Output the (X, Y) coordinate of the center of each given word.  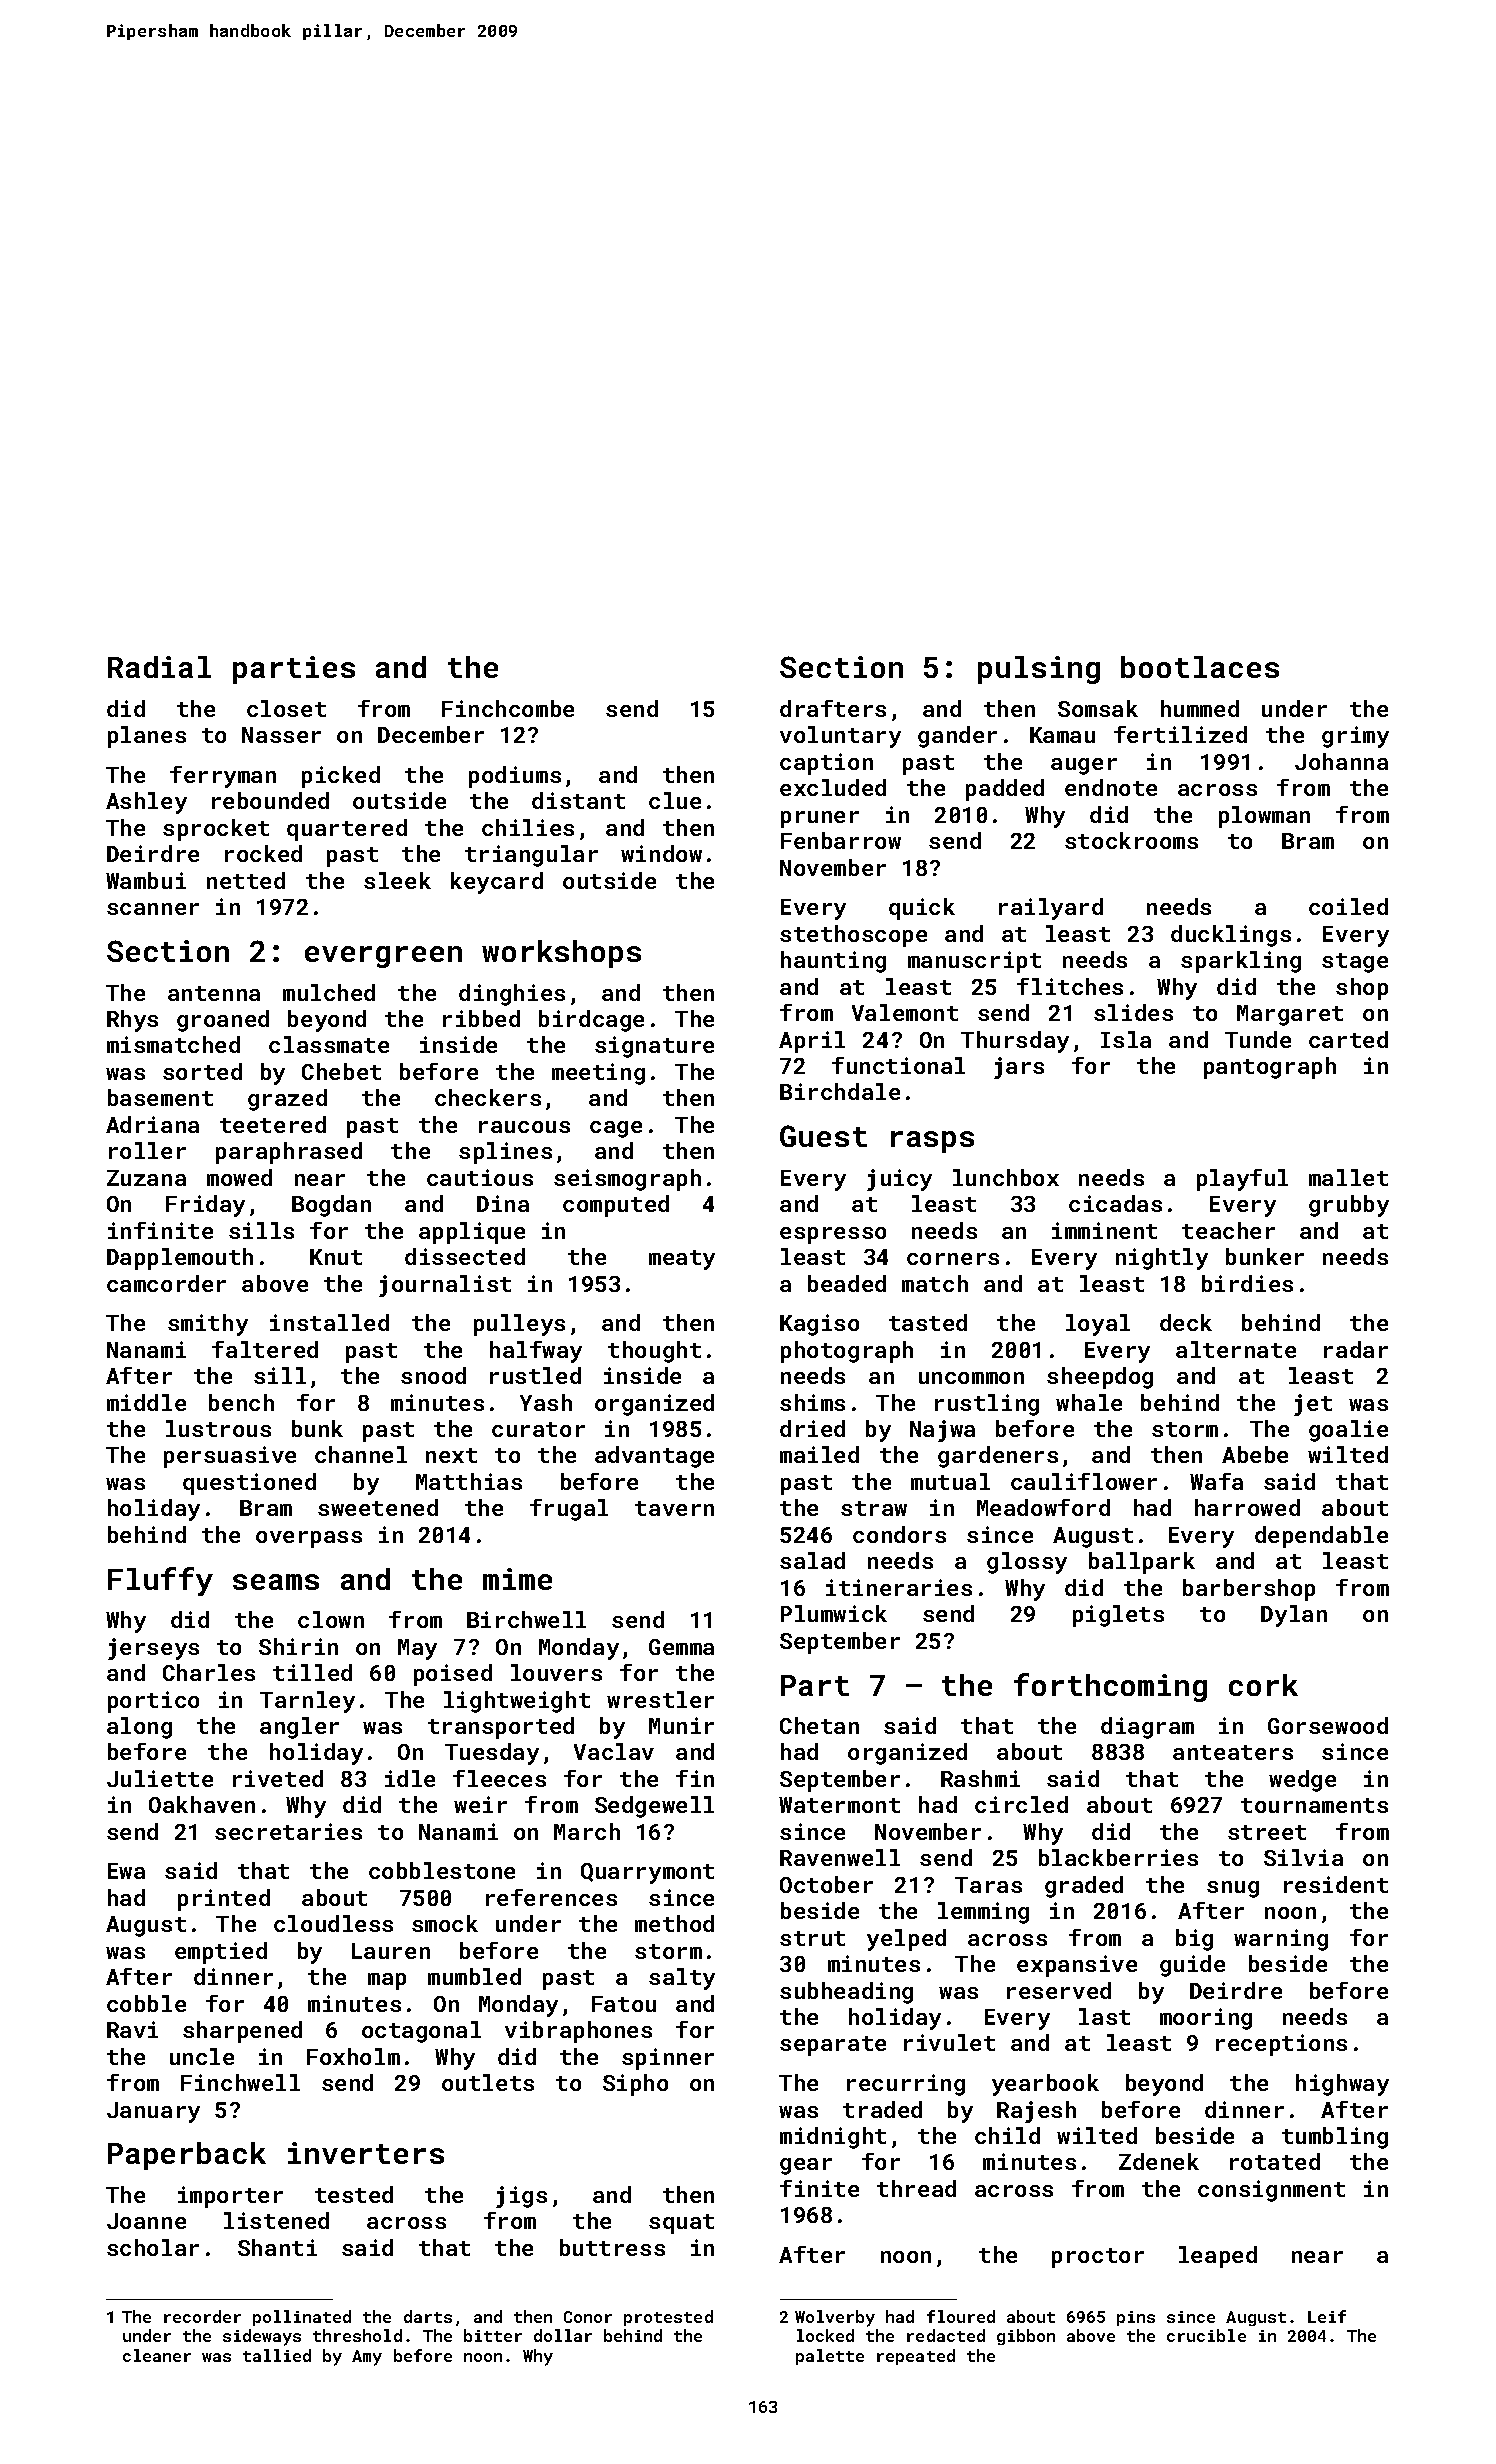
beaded (847, 1283)
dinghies (512, 995)
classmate (329, 1044)
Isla (1126, 1039)
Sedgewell (654, 1807)
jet (1313, 1405)
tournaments (1314, 1805)
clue (675, 800)
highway (1342, 2085)
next (451, 1455)
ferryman (223, 777)
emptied (221, 1953)
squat (681, 2224)
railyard (1051, 909)
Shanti (277, 2247)
